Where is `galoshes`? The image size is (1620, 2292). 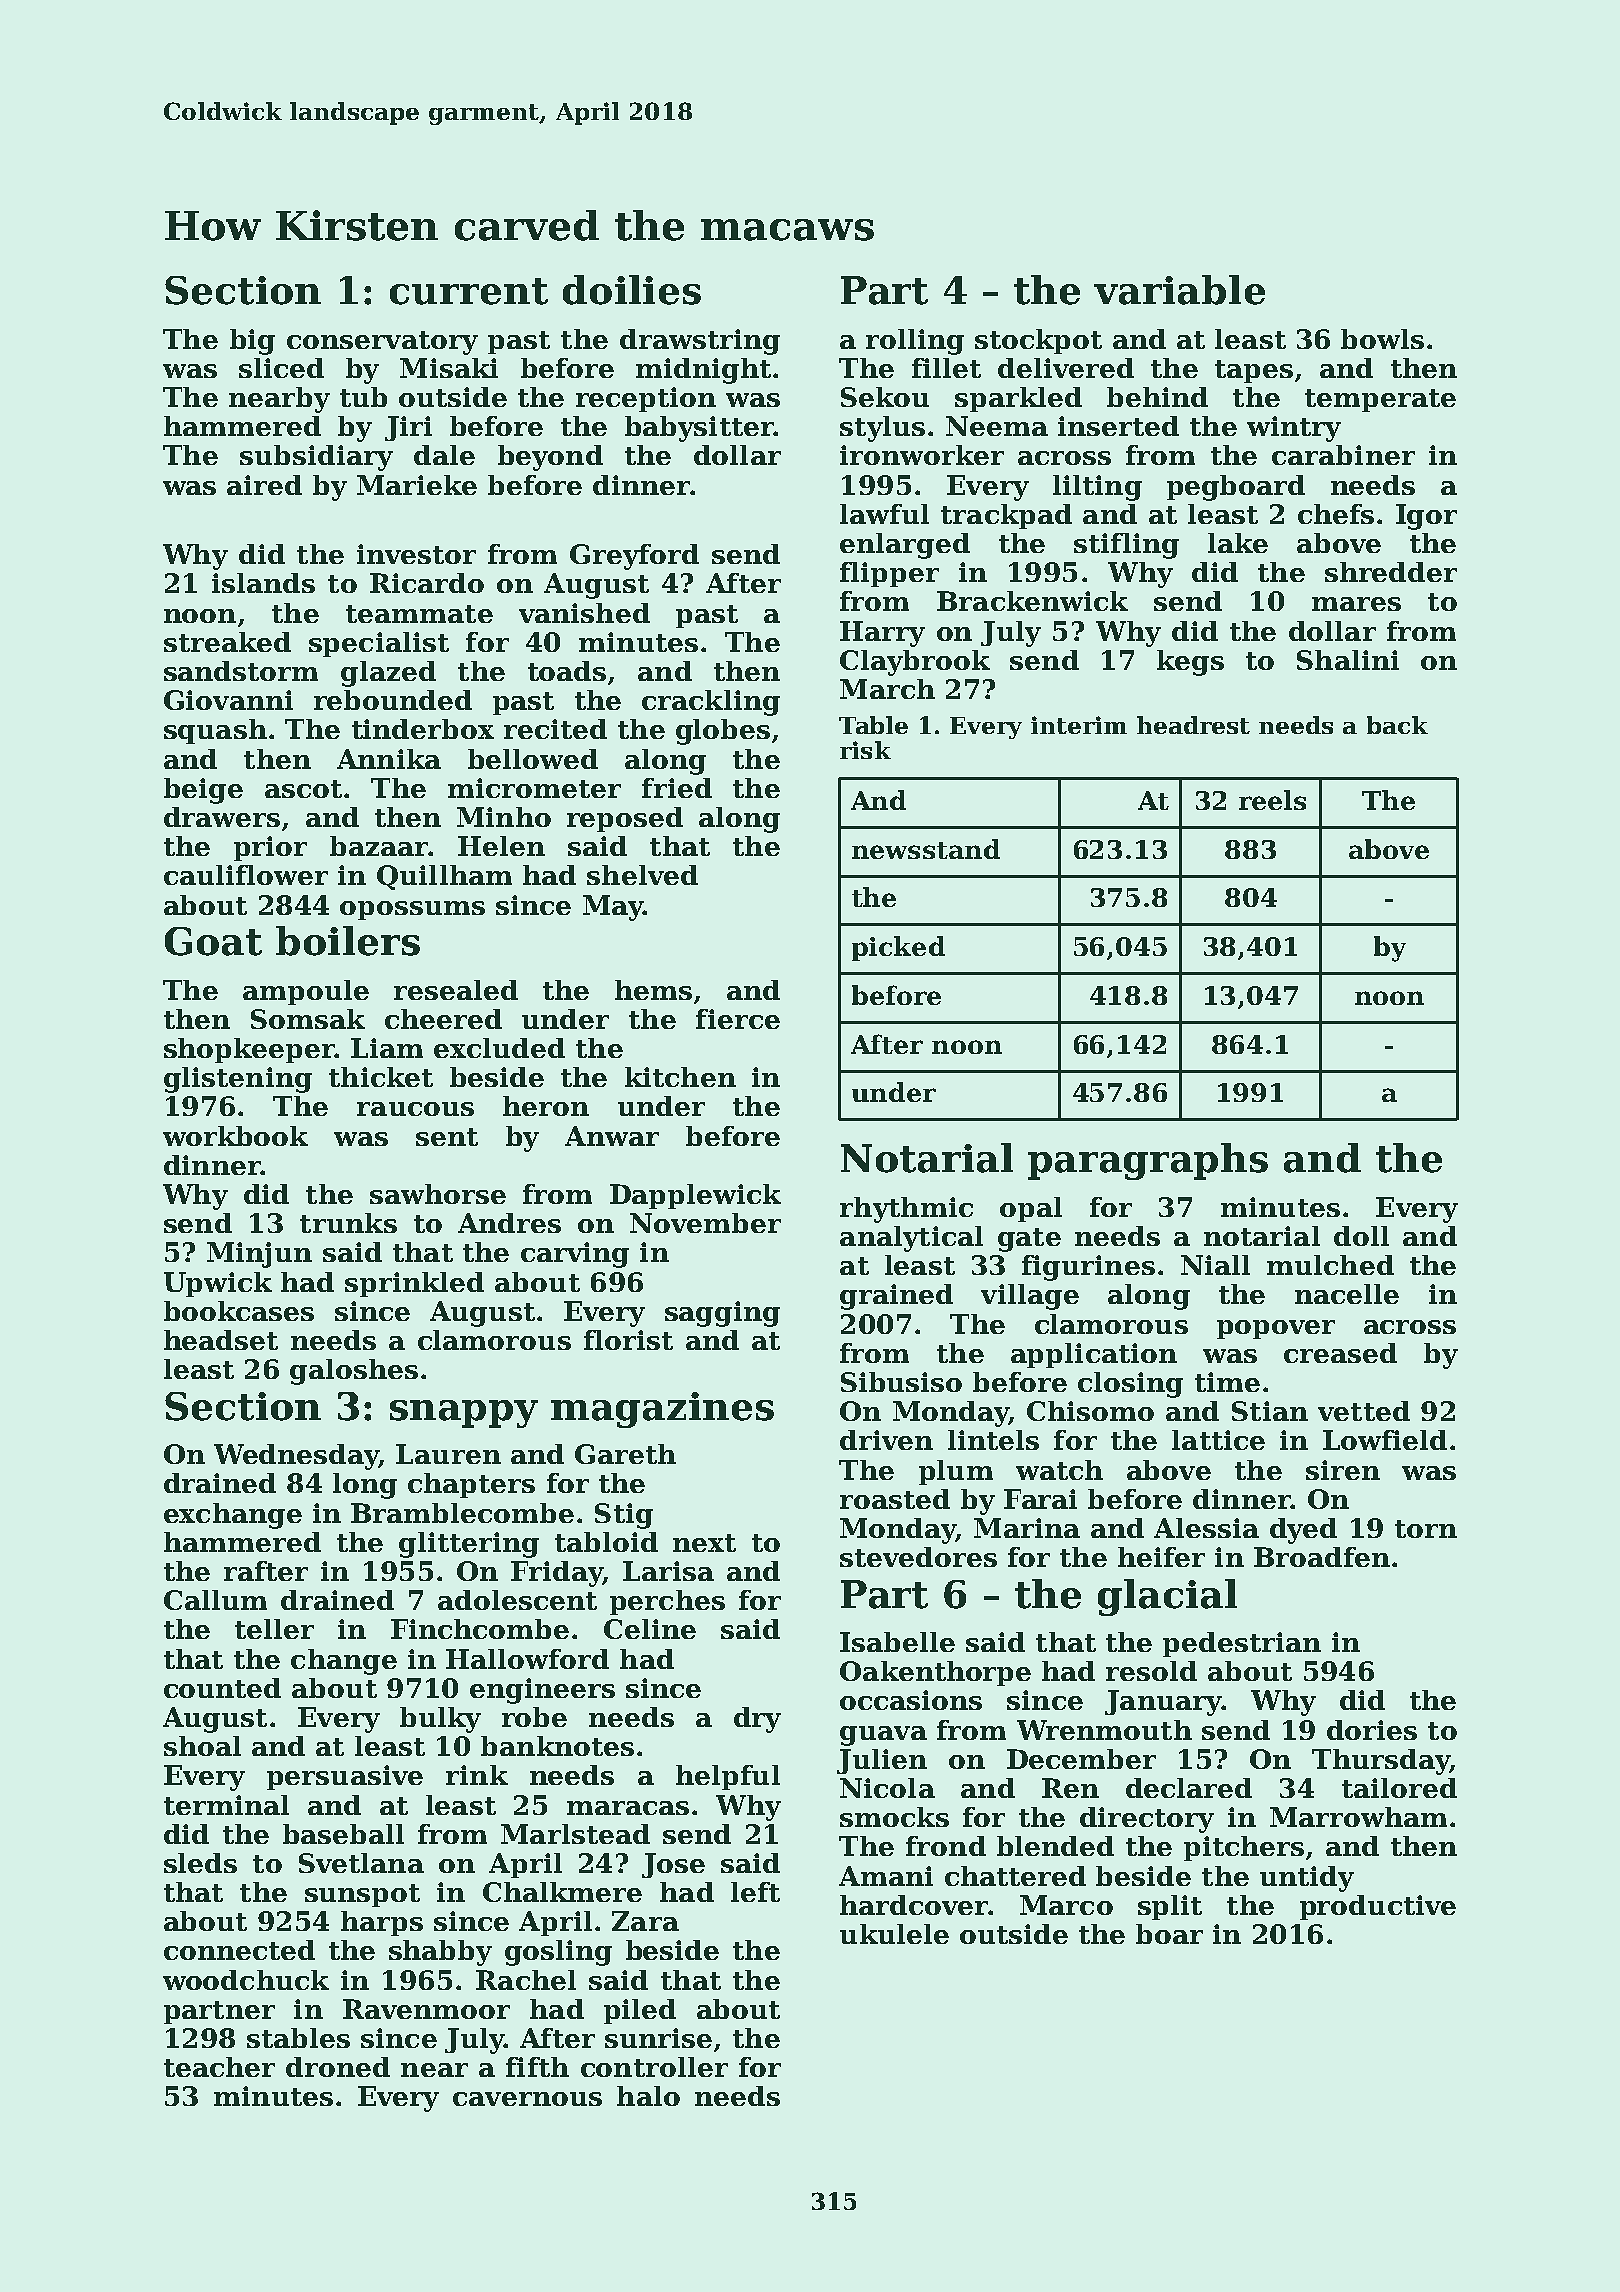
galoshes is located at coordinates (354, 1372).
